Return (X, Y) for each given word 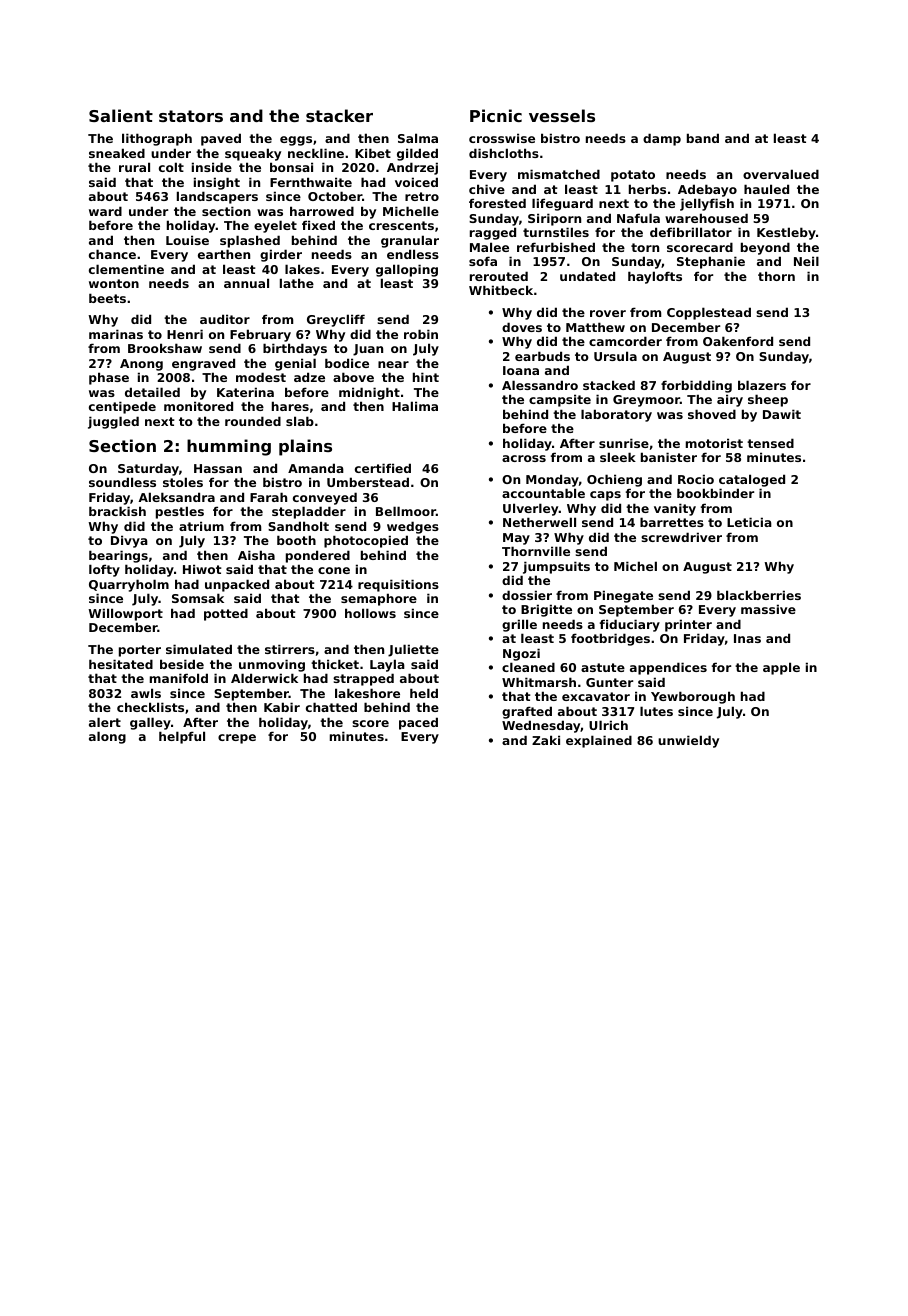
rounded (253, 421)
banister (669, 457)
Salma (418, 138)
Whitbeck (501, 290)
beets (107, 298)
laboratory (616, 415)
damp (662, 139)
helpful (182, 737)
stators (191, 116)
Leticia (749, 522)
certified (383, 468)
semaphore (379, 599)
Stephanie (711, 262)
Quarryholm (129, 585)
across (524, 458)
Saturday (148, 469)
